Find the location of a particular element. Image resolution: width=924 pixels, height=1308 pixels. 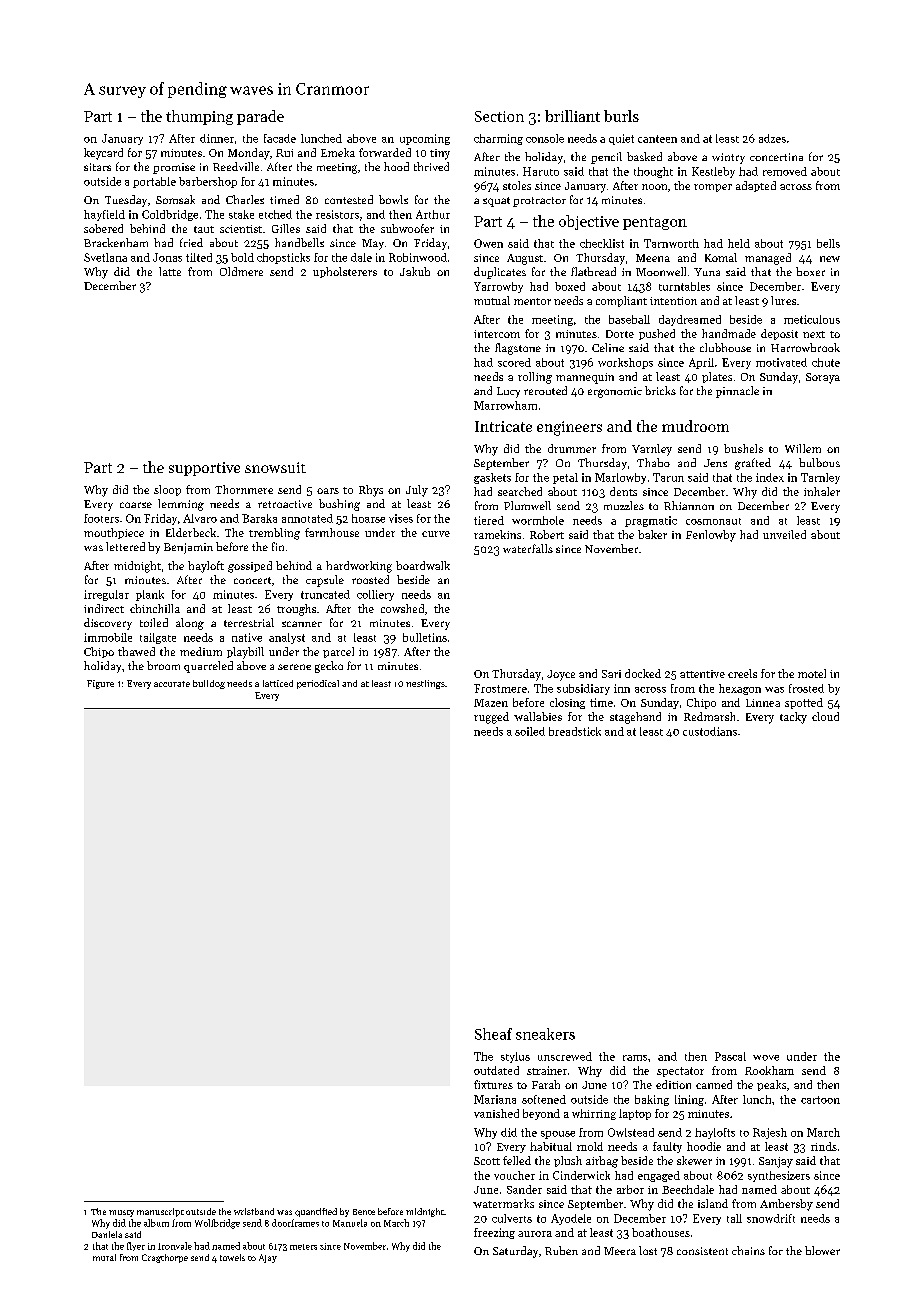

Haruto is located at coordinates (541, 171).
